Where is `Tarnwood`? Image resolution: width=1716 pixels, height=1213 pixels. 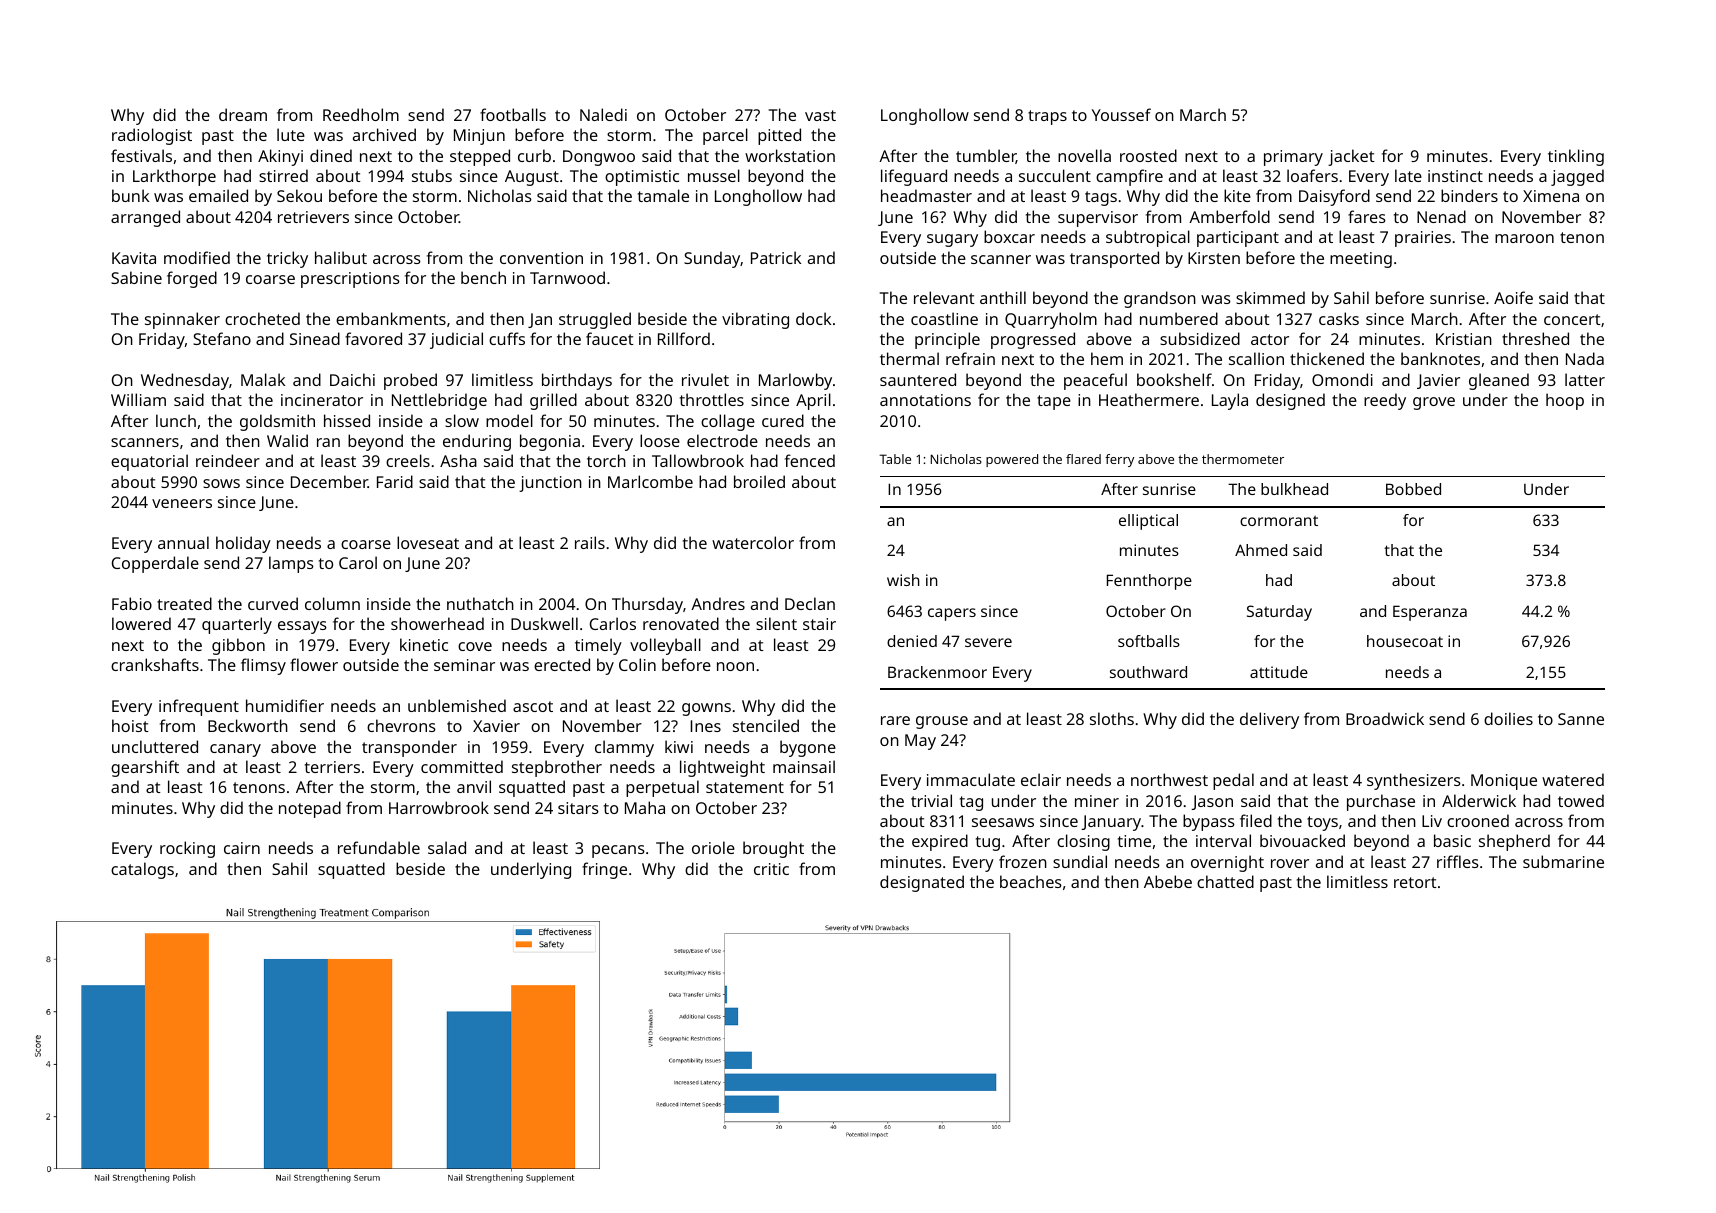
Tarnwood is located at coordinates (567, 277).
